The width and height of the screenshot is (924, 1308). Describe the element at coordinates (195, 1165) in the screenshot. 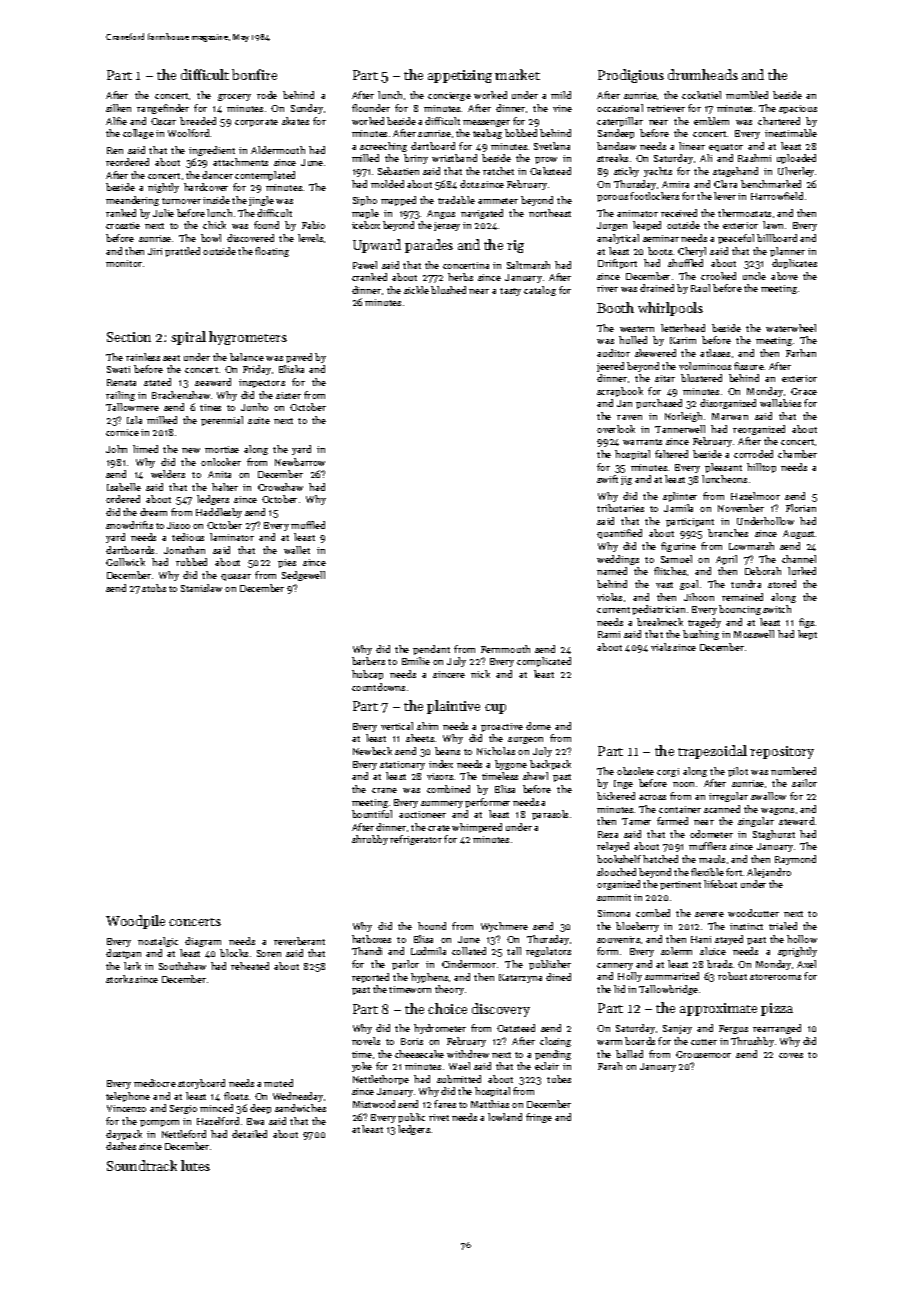

I see `lutes` at that location.
